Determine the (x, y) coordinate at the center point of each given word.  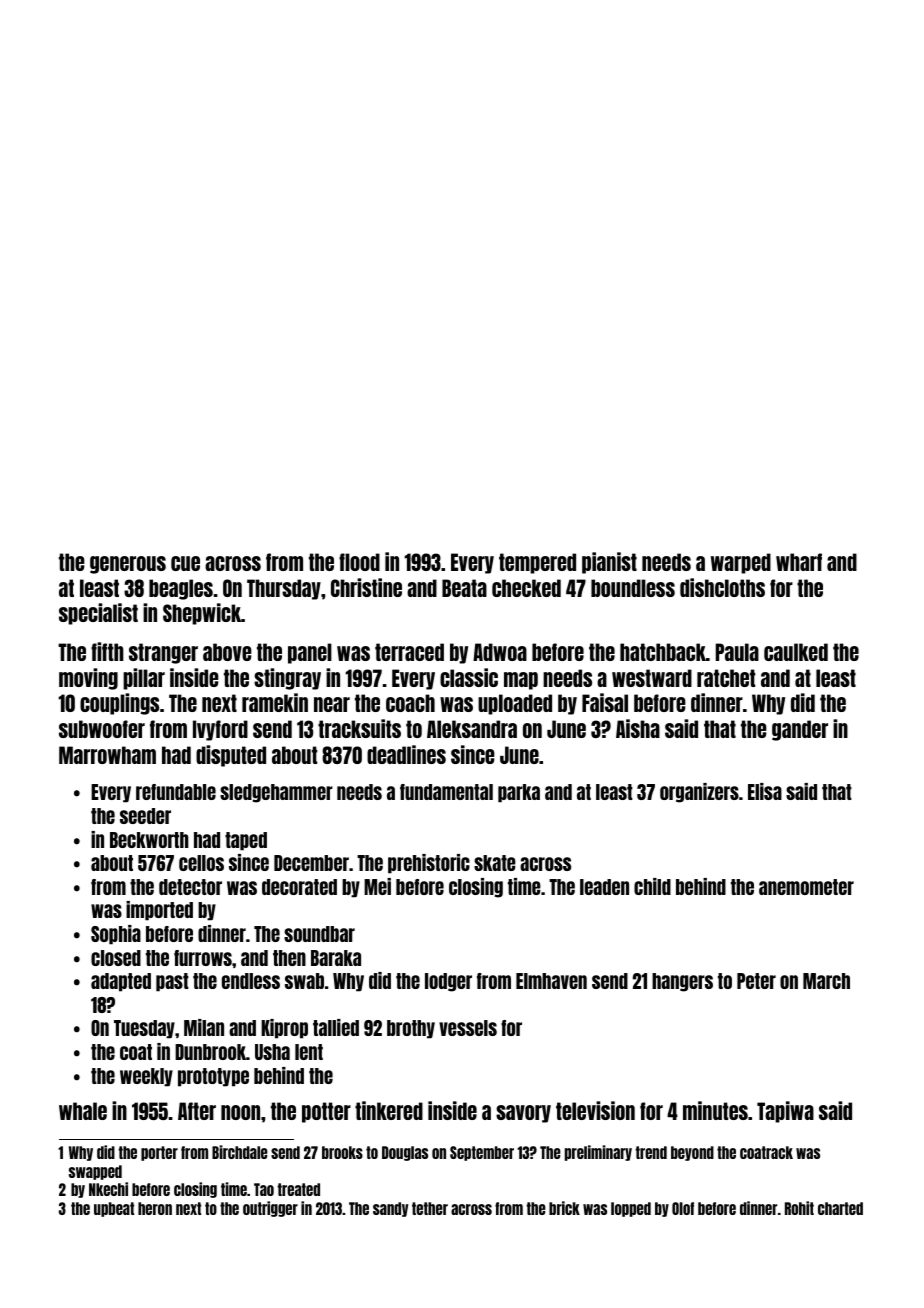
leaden (604, 887)
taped (246, 841)
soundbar (319, 934)
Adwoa (500, 652)
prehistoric (429, 864)
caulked (796, 652)
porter (159, 1153)
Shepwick (202, 614)
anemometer (806, 887)
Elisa (765, 791)
